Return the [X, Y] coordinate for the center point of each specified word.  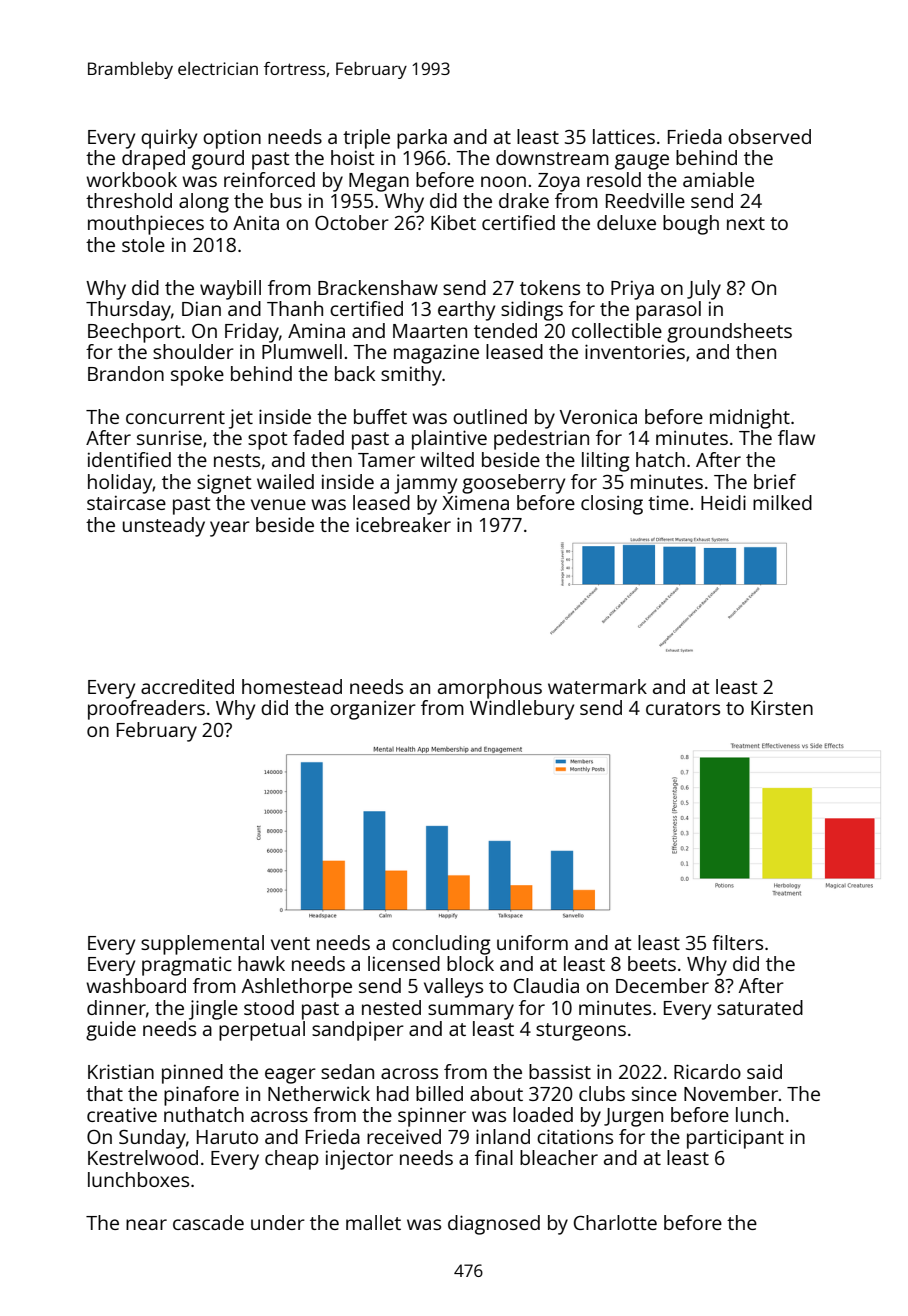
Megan [379, 182]
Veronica [598, 416]
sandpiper [358, 1031]
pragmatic [187, 966]
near [146, 1224]
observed [769, 136]
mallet [373, 1222]
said [764, 1071]
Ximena [475, 502]
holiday [120, 484]
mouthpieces [146, 225]
